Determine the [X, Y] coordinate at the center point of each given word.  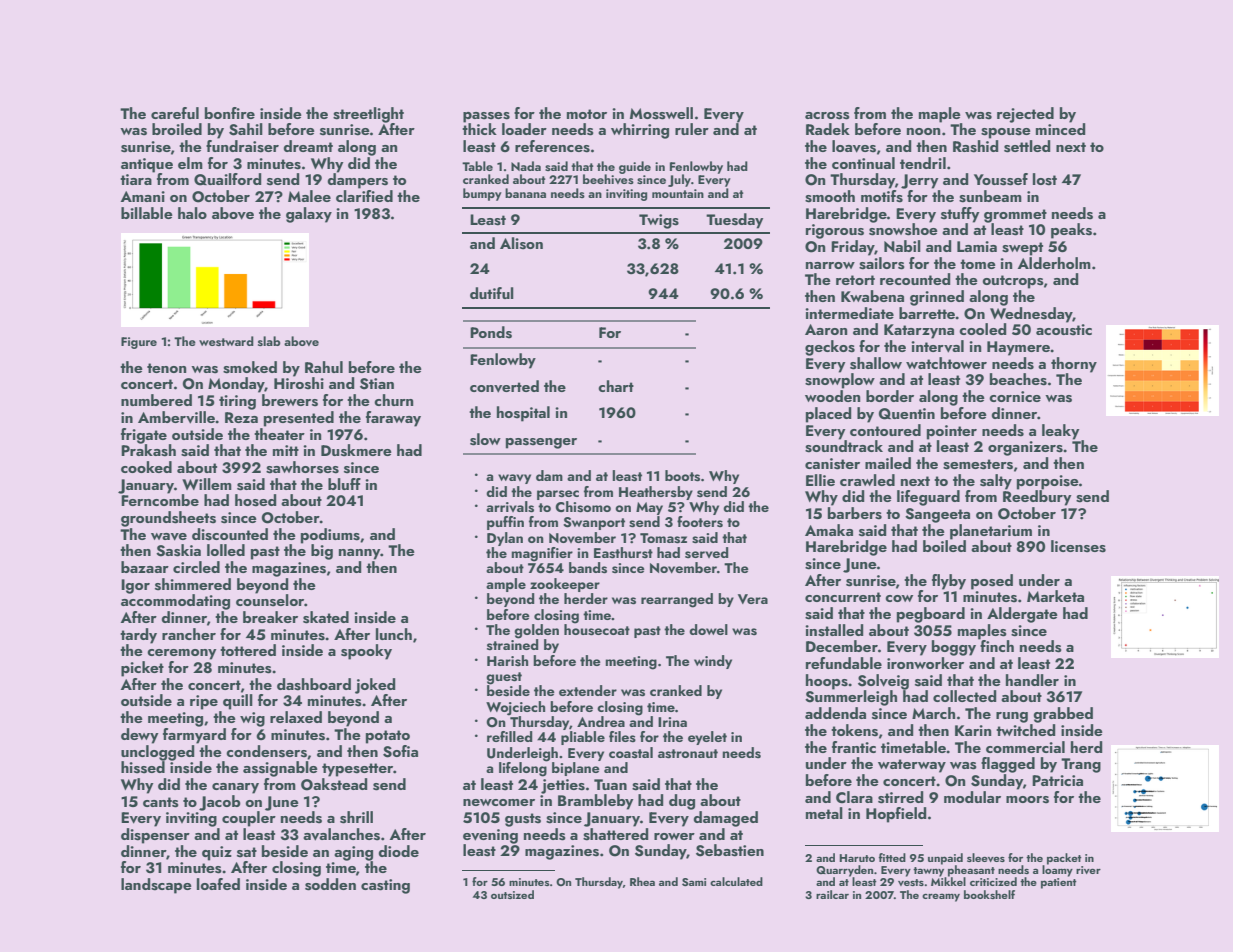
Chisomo [583, 507]
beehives [608, 179]
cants [161, 802]
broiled [177, 129]
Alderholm [1054, 263]
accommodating [175, 602]
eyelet [707, 738]
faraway [393, 419]
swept [1022, 249]
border [890, 396]
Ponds [491, 332]
